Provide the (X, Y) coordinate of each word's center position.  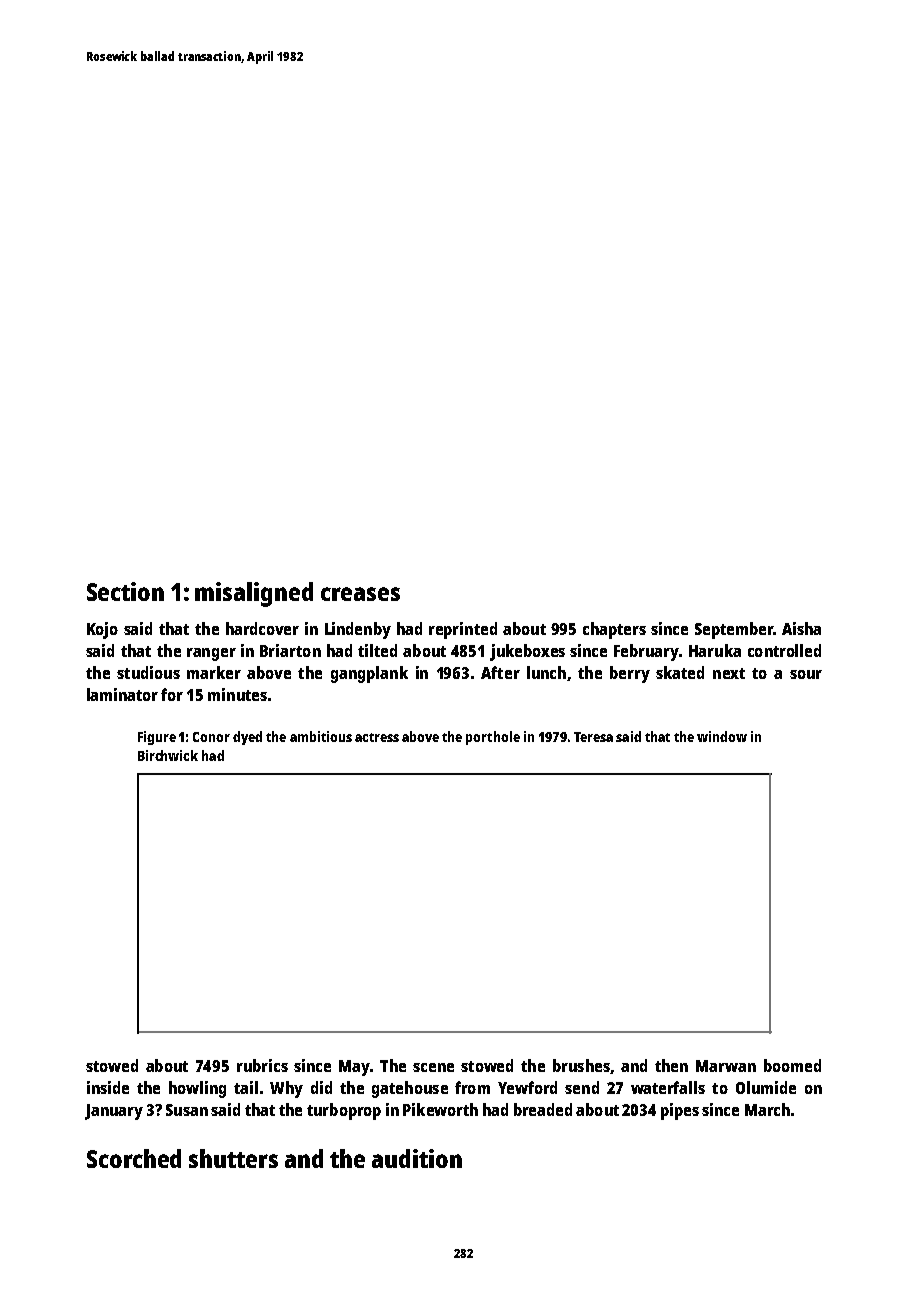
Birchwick (168, 755)
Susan (187, 1110)
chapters (614, 630)
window (722, 736)
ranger (211, 654)
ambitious (321, 736)
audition (417, 1158)
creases (360, 594)
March (767, 1109)
